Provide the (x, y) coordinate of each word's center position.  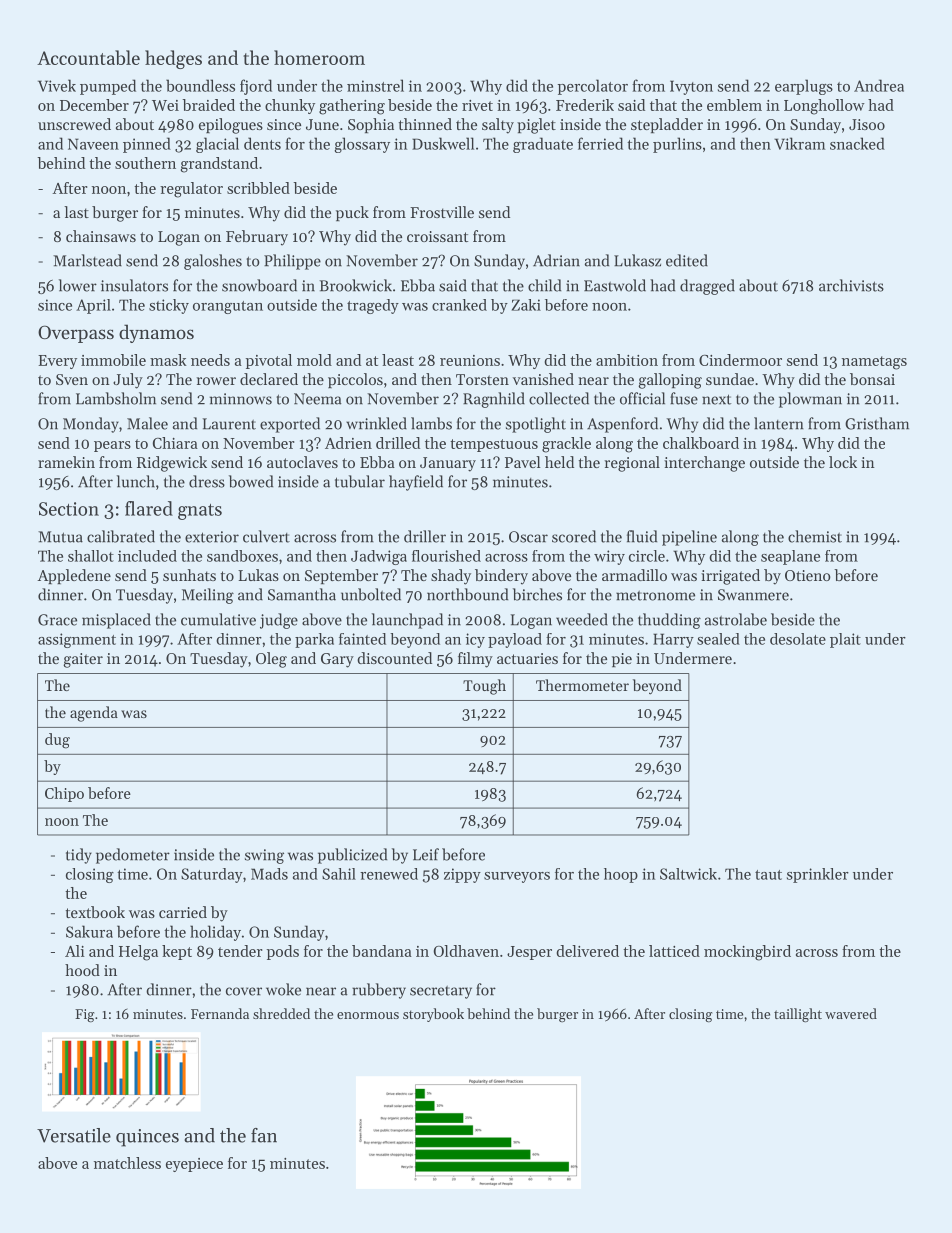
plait (845, 640)
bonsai (872, 379)
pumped (108, 87)
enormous (368, 1015)
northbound (467, 594)
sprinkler (818, 875)
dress (207, 481)
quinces (147, 1138)
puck (352, 213)
